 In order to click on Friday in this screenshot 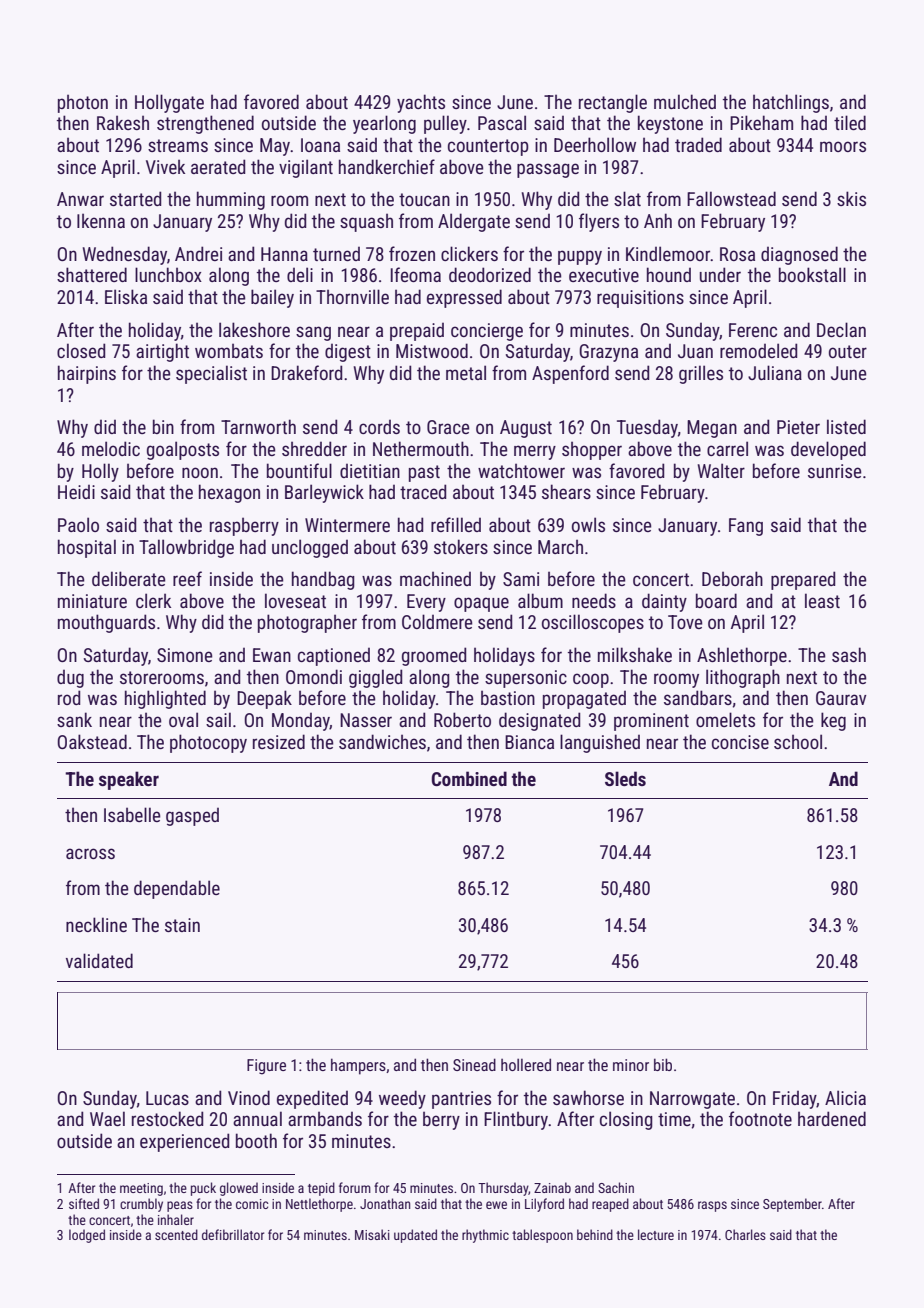, I will do `click(795, 1100)`.
